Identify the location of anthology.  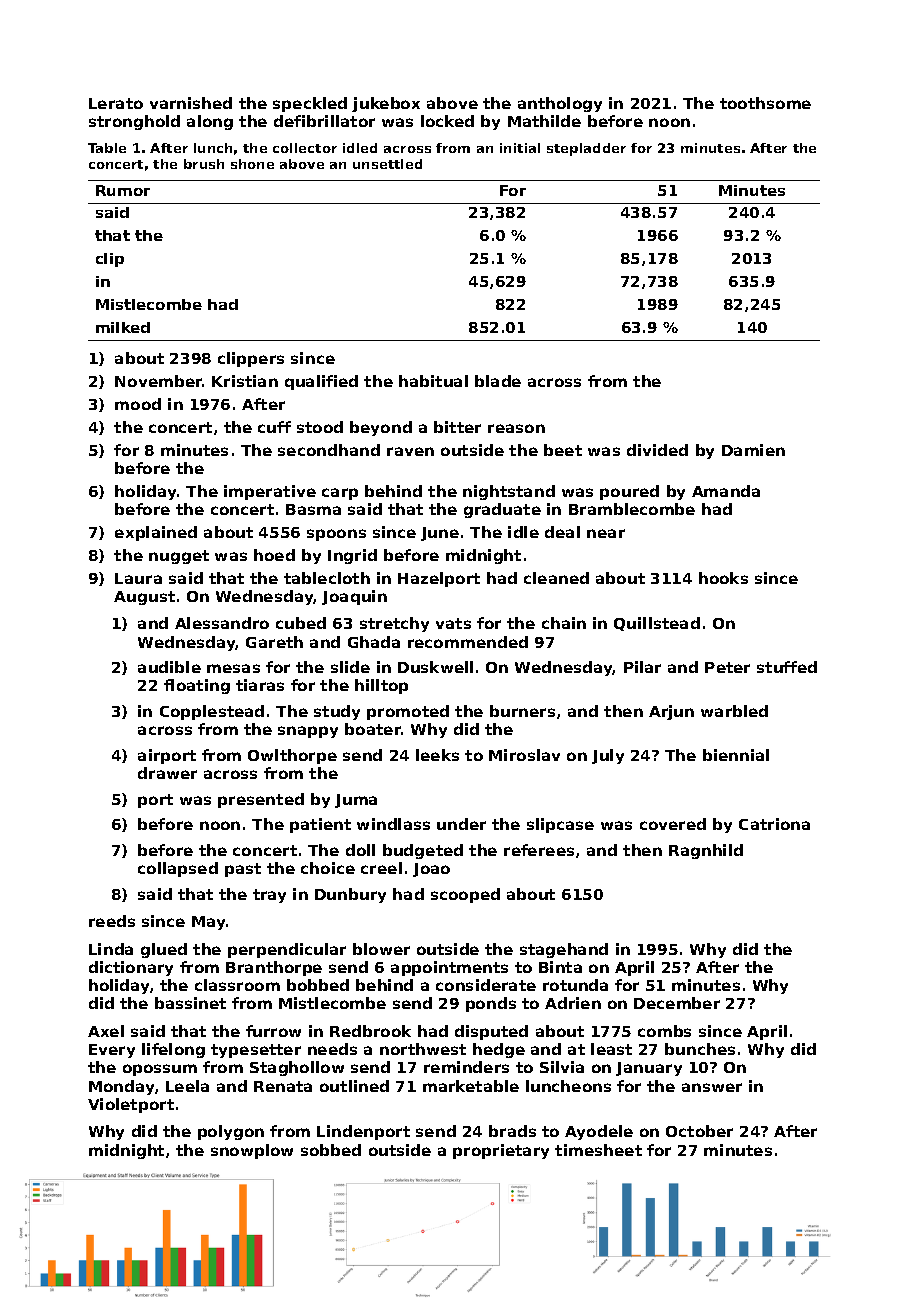
(560, 104).
